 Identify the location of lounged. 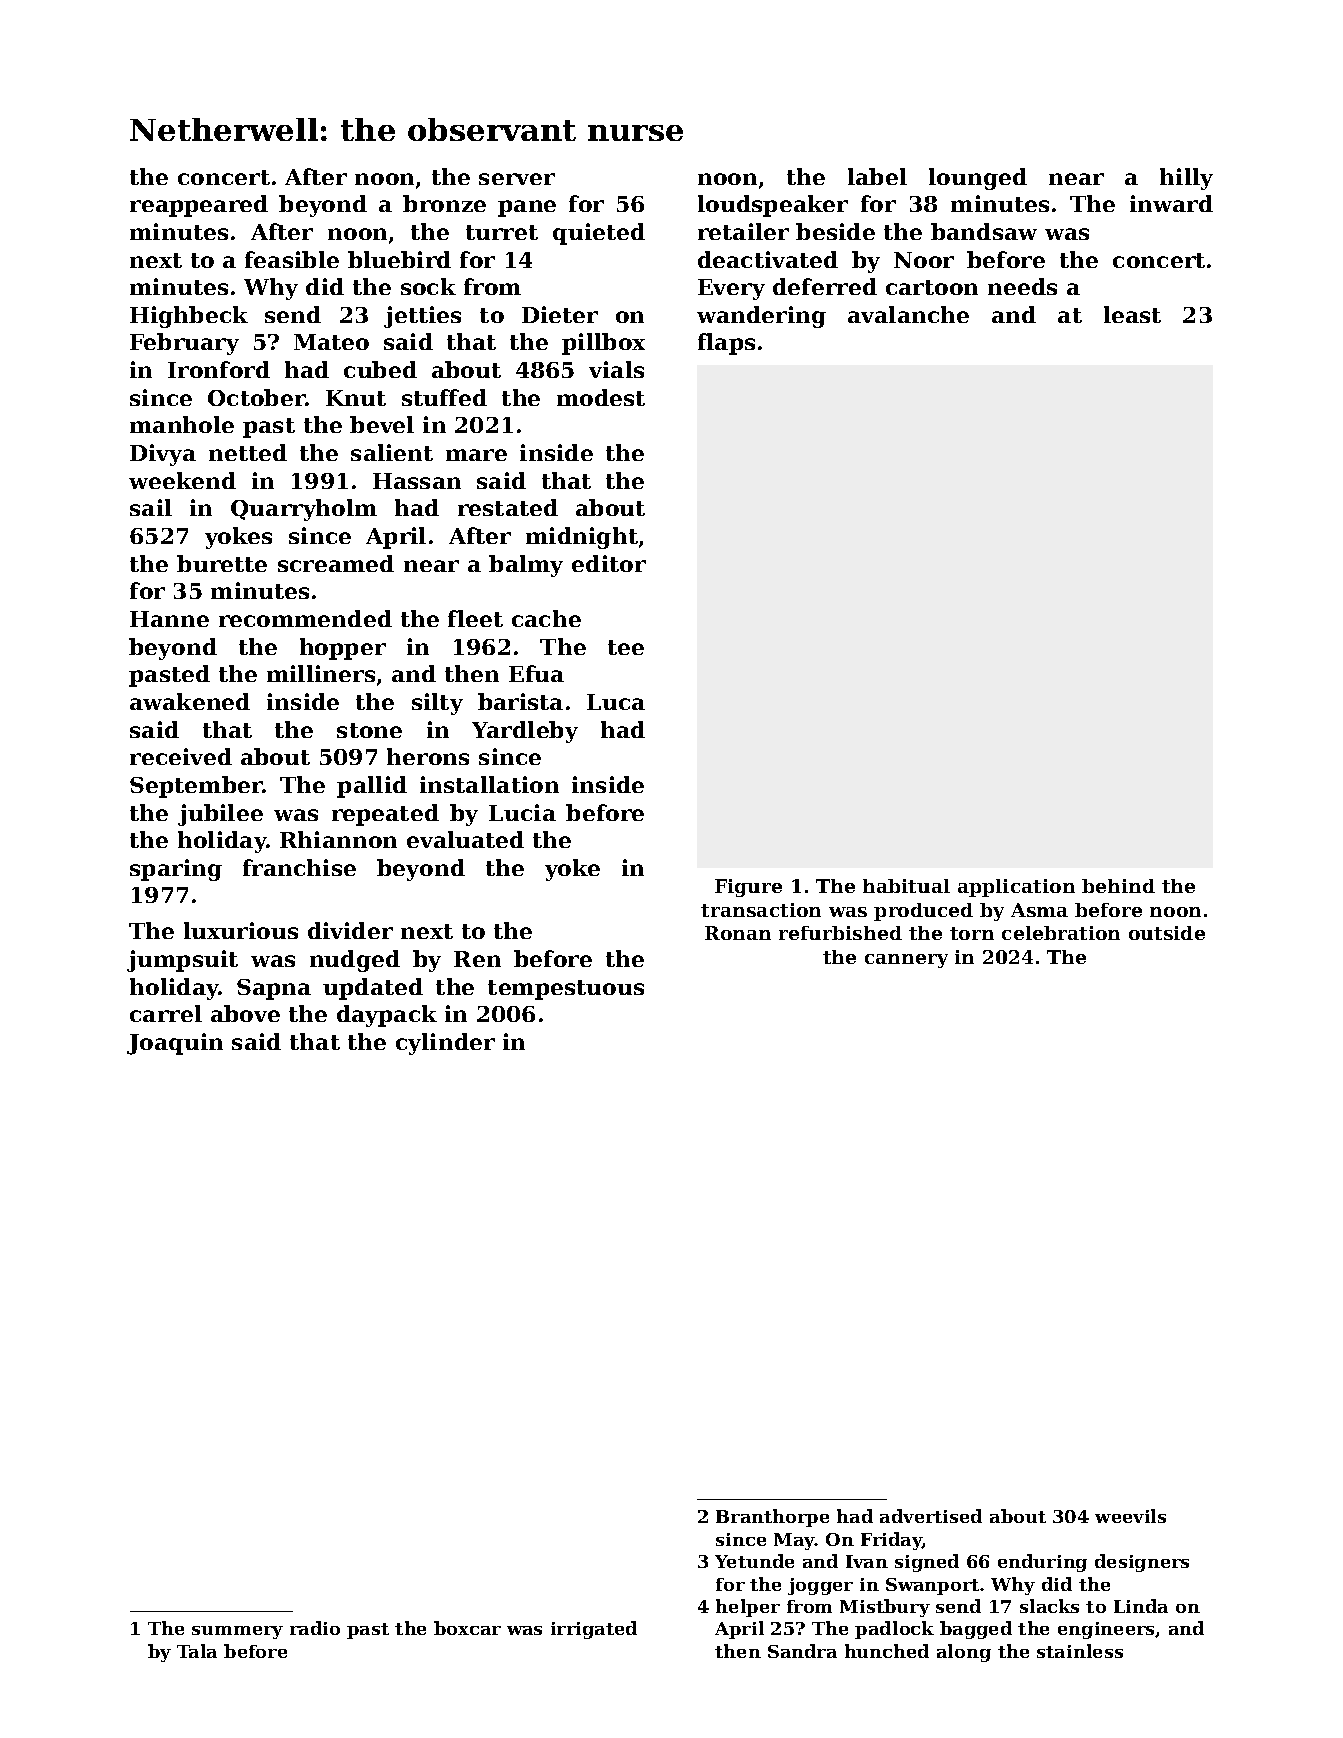
(978, 179).
